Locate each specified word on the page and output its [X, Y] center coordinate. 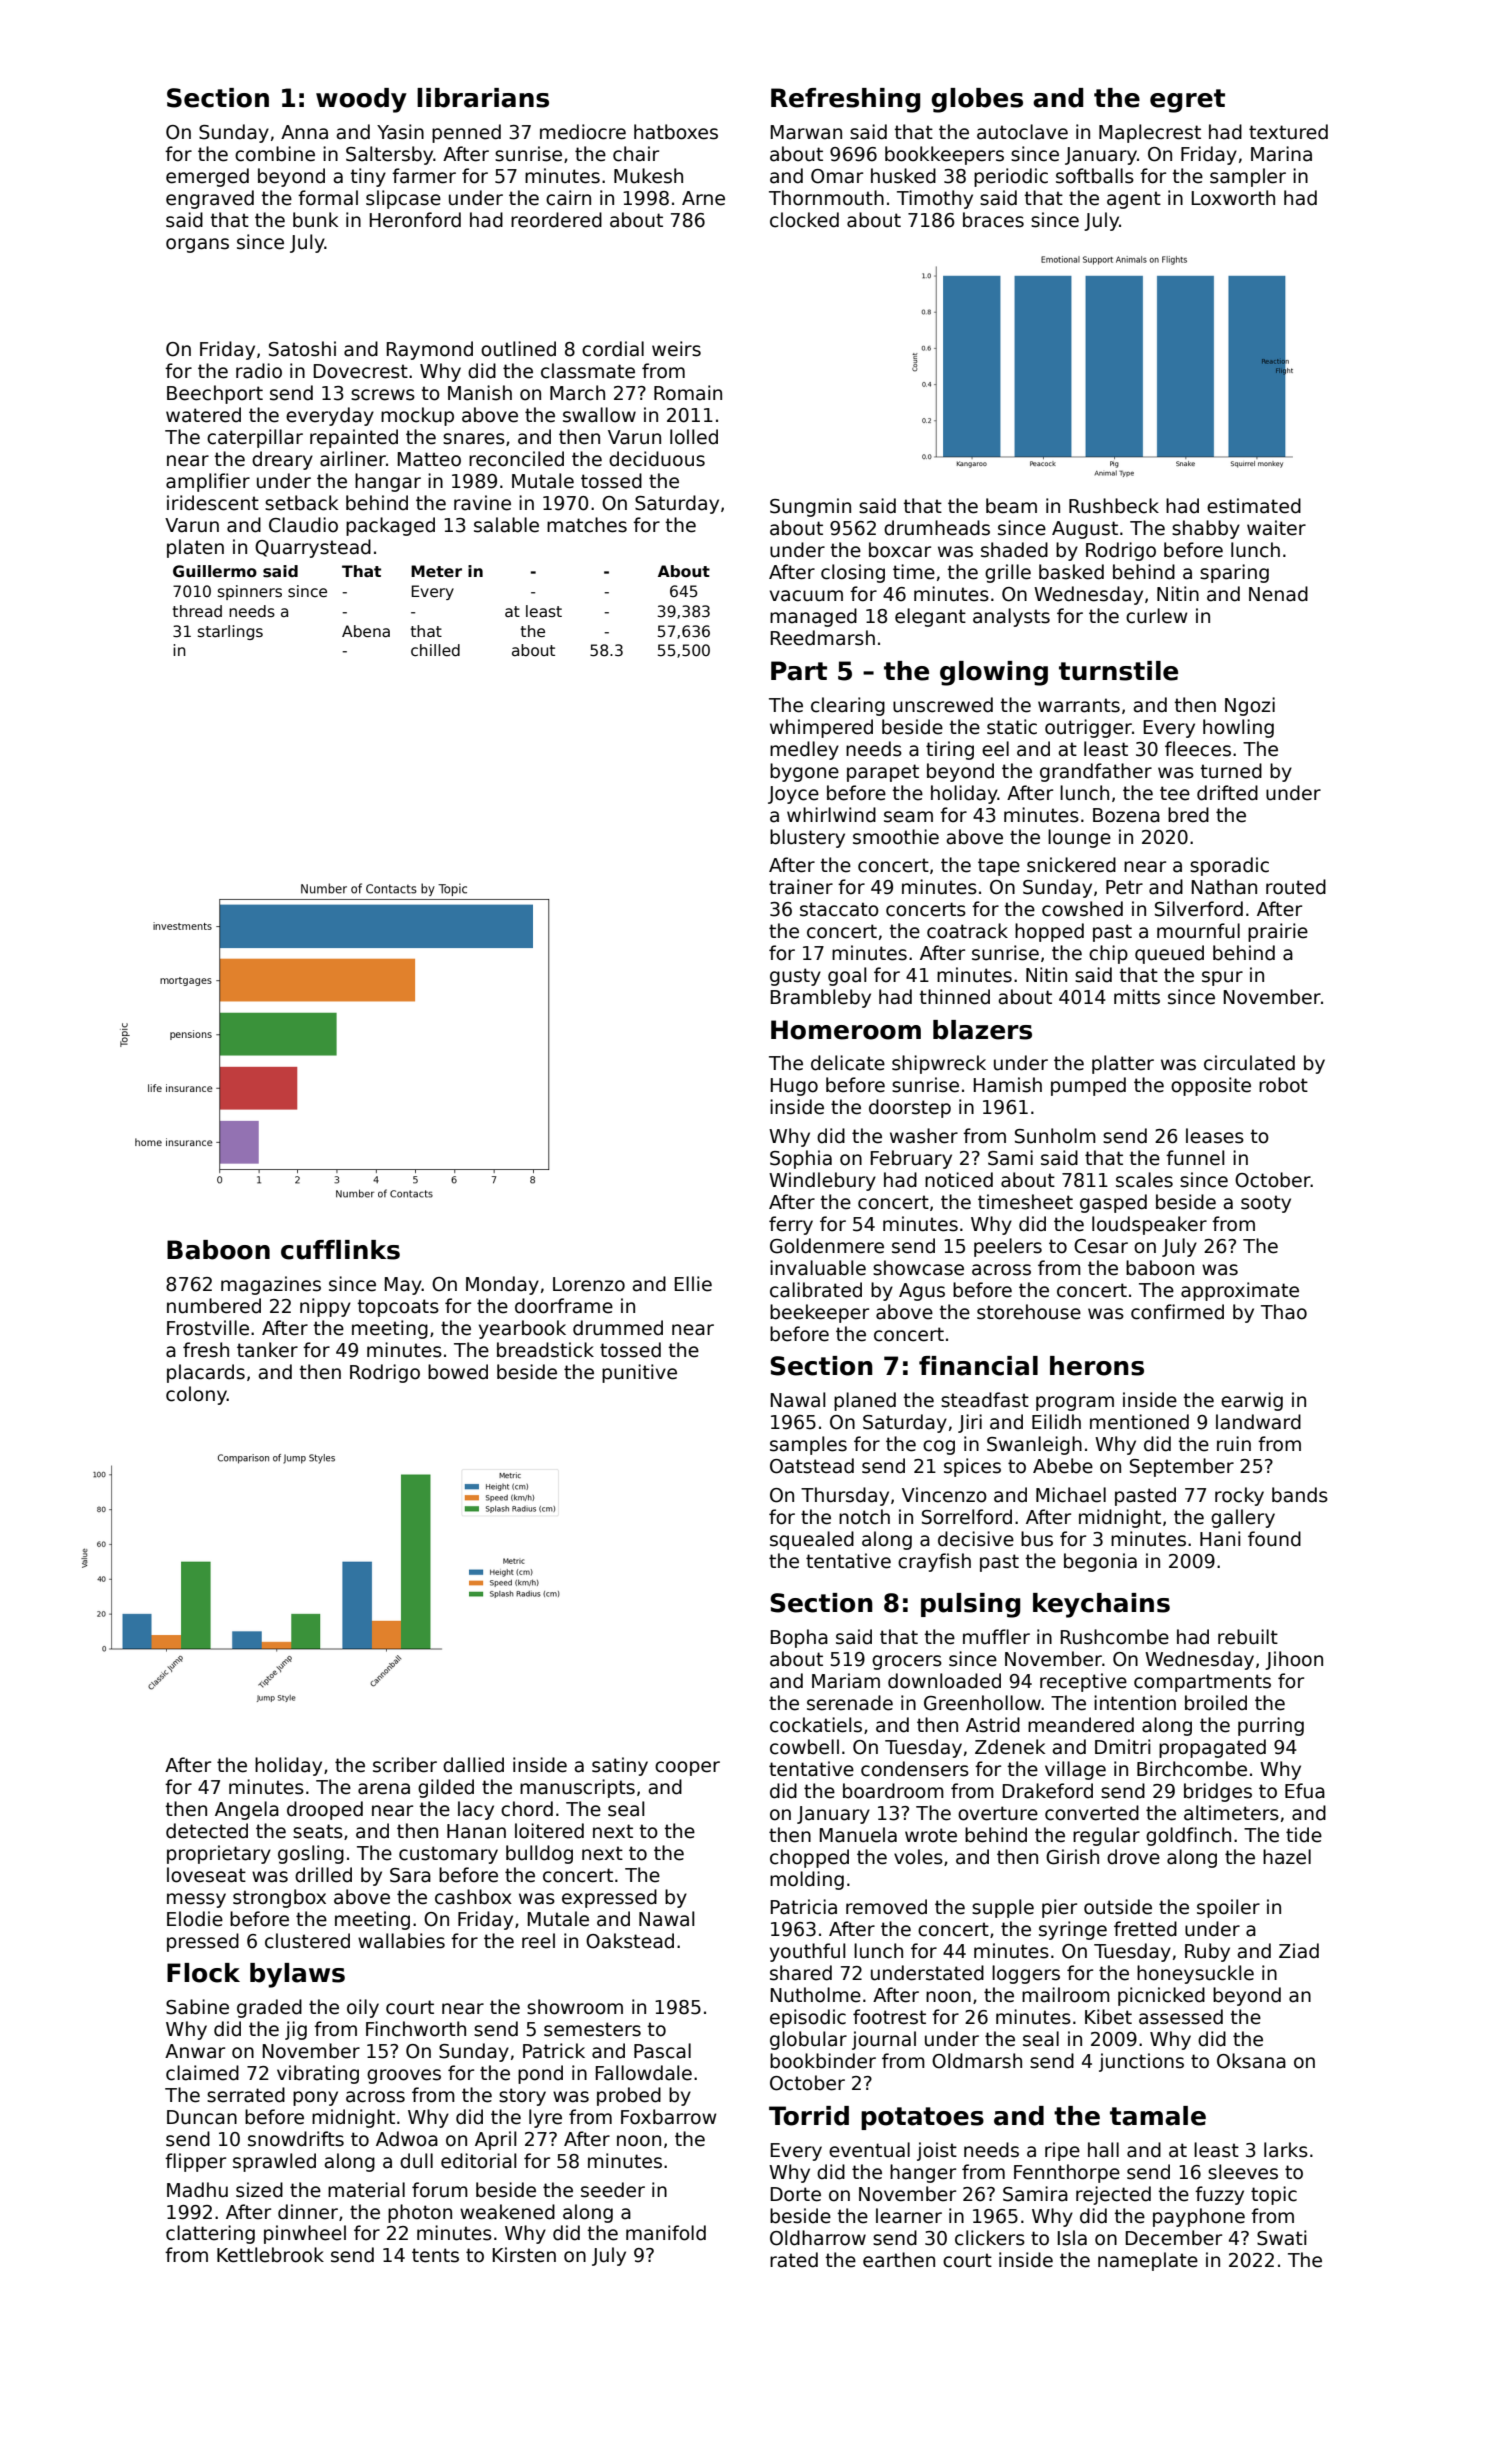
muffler [996, 1637]
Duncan [202, 2117]
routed [1296, 887]
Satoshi [302, 349]
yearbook [522, 1329]
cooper [687, 1768]
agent [1134, 200]
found [1274, 1539]
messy [196, 1900]
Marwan [806, 132]
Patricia [804, 1907]
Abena [366, 631]
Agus [922, 1292]
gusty [795, 977]
